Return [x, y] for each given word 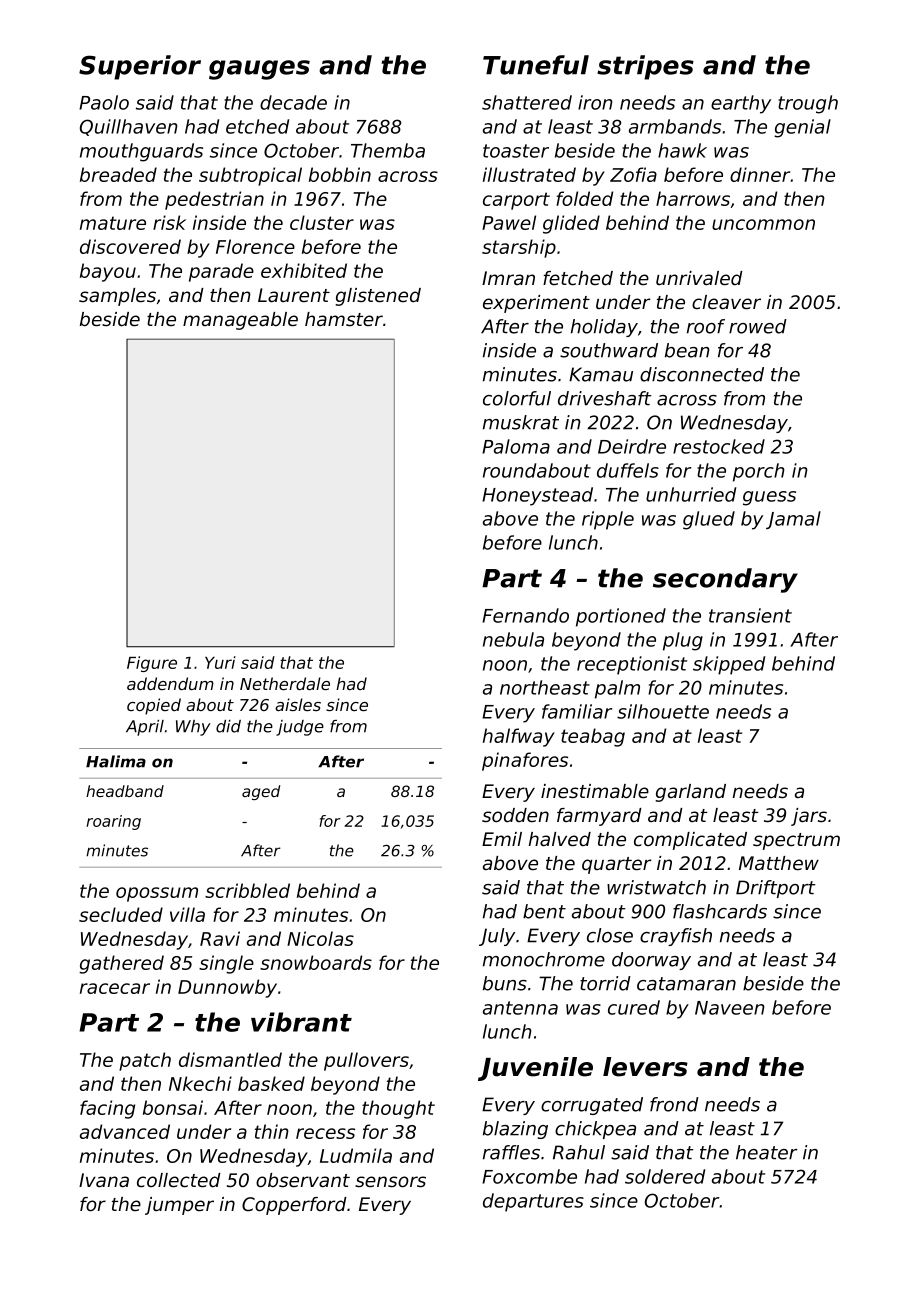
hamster [344, 319]
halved [560, 839]
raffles [511, 1152]
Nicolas [320, 938]
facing [107, 1109]
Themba [388, 150]
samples [117, 297]
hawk [682, 150]
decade [293, 102]
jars [809, 817]
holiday [604, 328]
